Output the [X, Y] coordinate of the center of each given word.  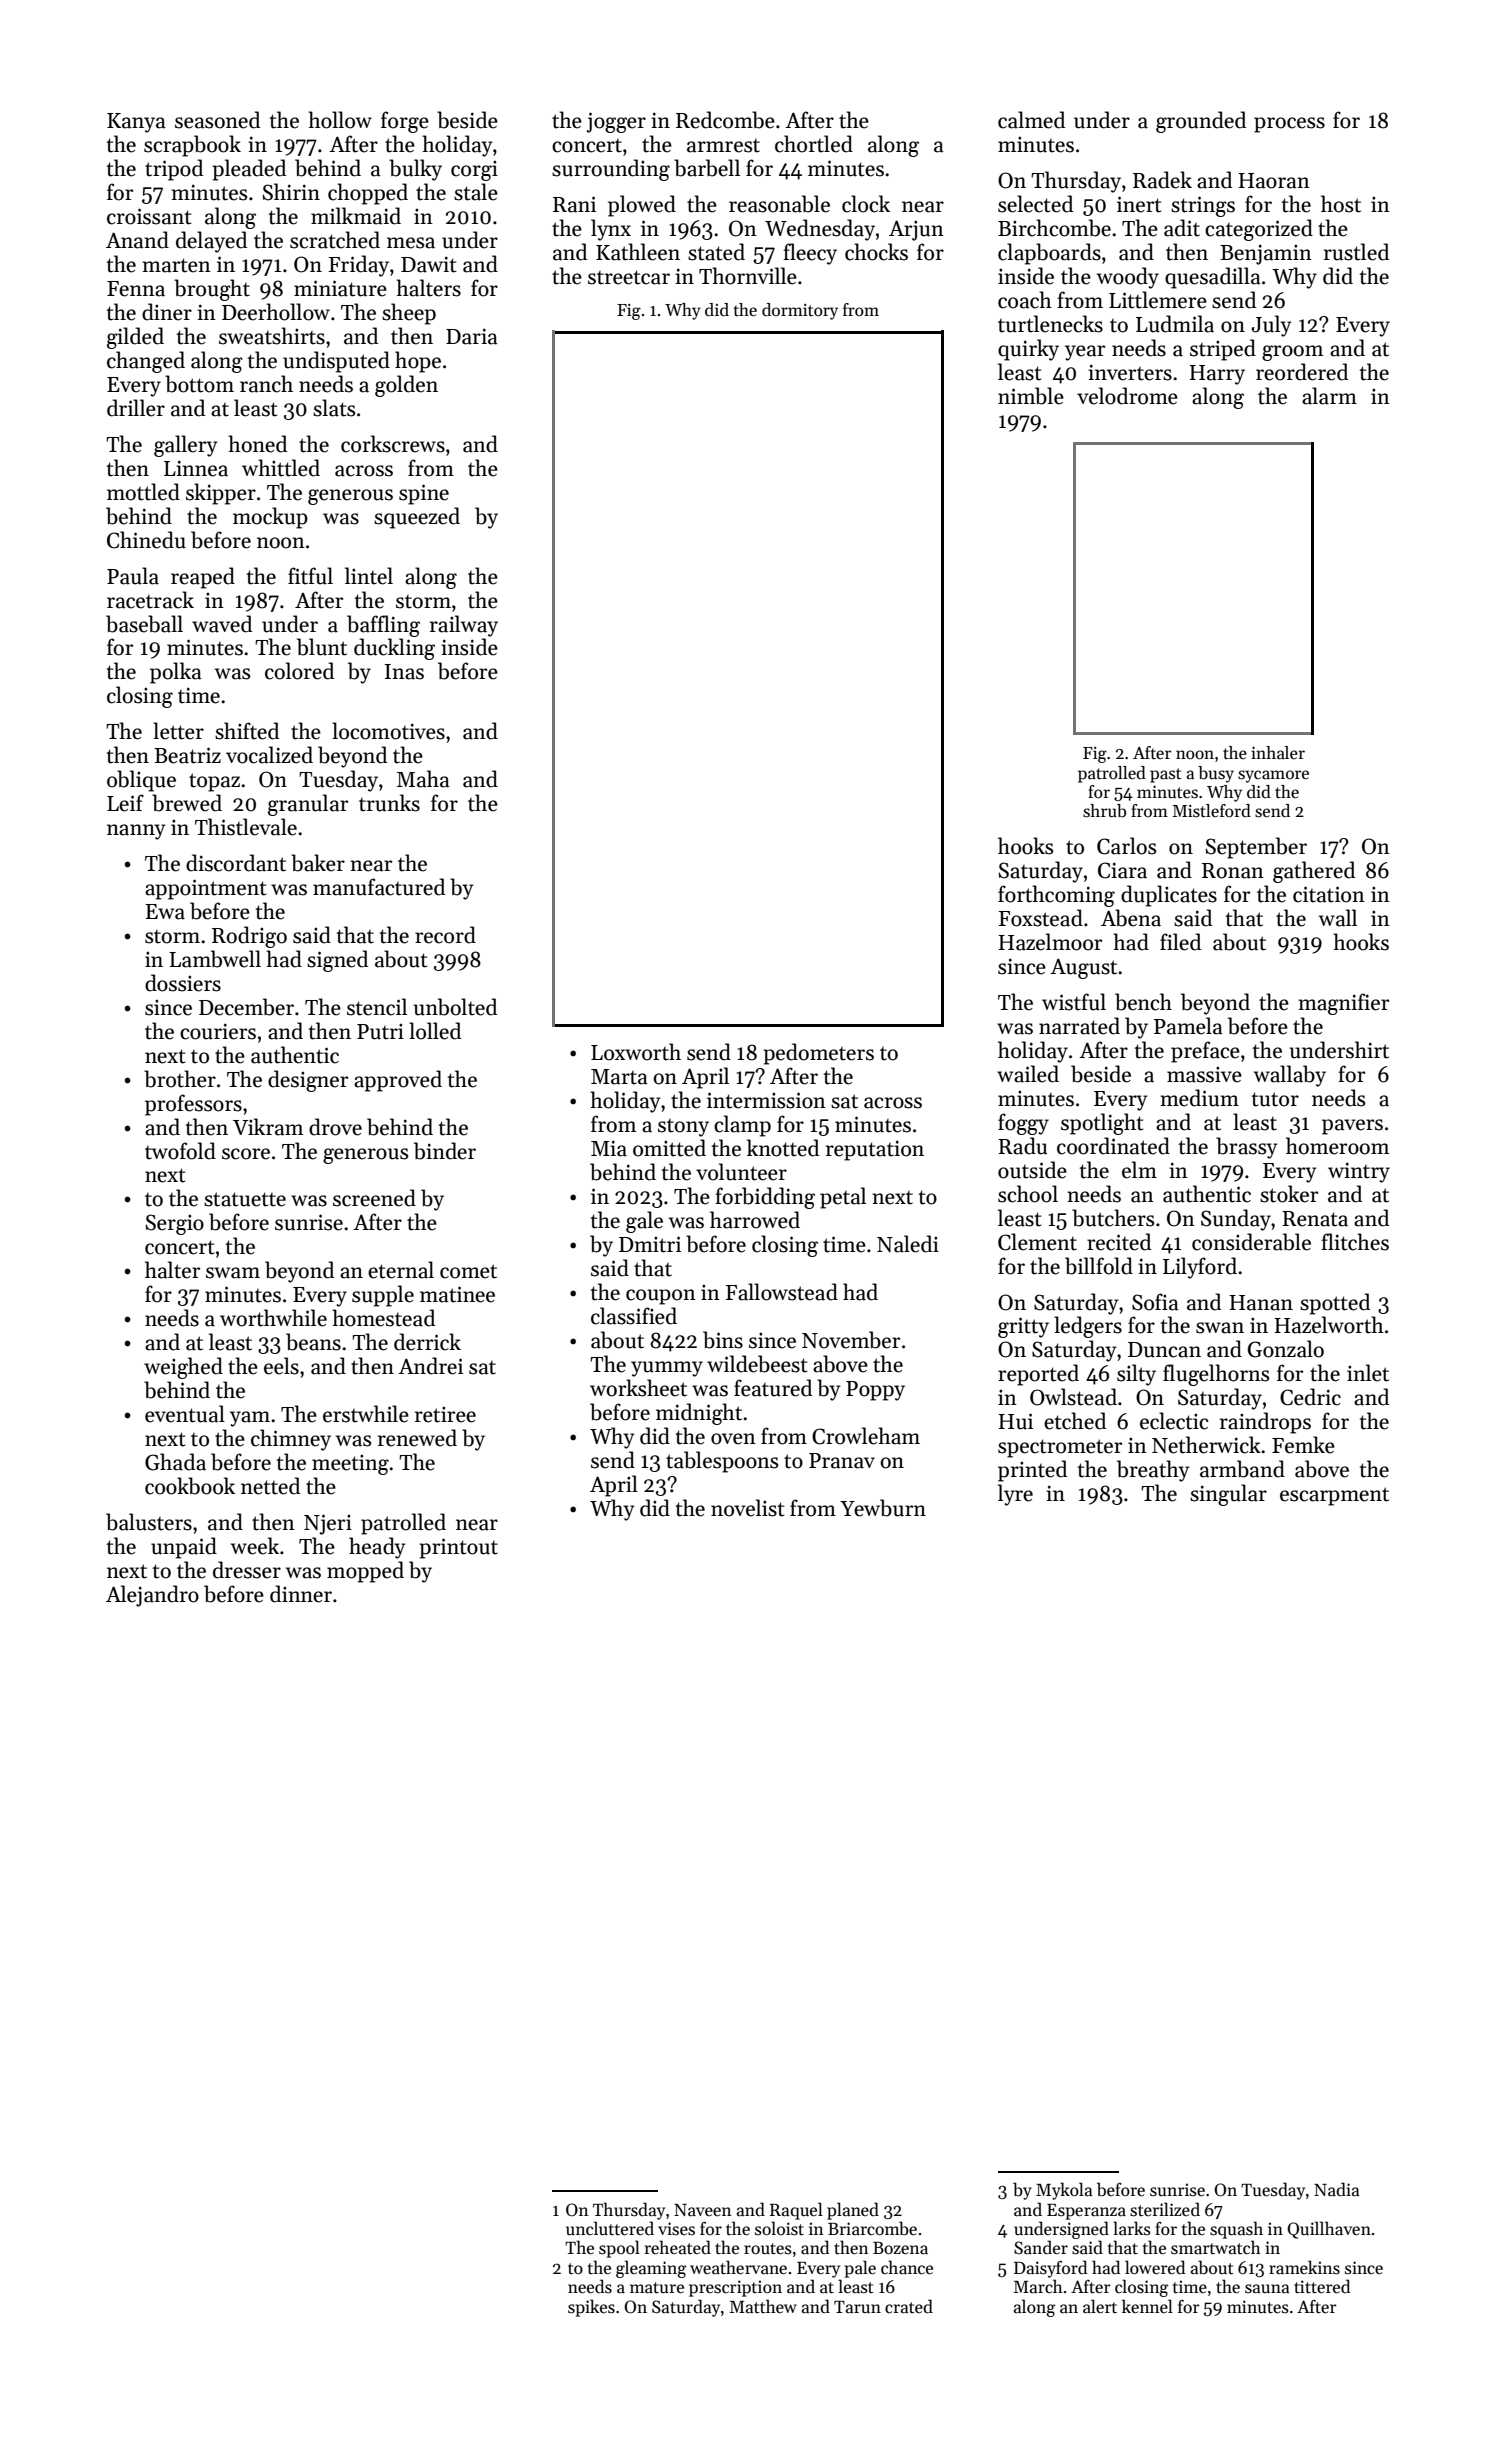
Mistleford [1212, 811]
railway [464, 626]
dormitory [800, 311]
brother [180, 1079]
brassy [1246, 1148]
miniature [340, 288]
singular [1228, 1495]
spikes [591, 2308]
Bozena [900, 2248]
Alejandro [152, 1596]
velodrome [1127, 396]
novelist [747, 1508]
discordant [236, 863]
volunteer [741, 1172]
